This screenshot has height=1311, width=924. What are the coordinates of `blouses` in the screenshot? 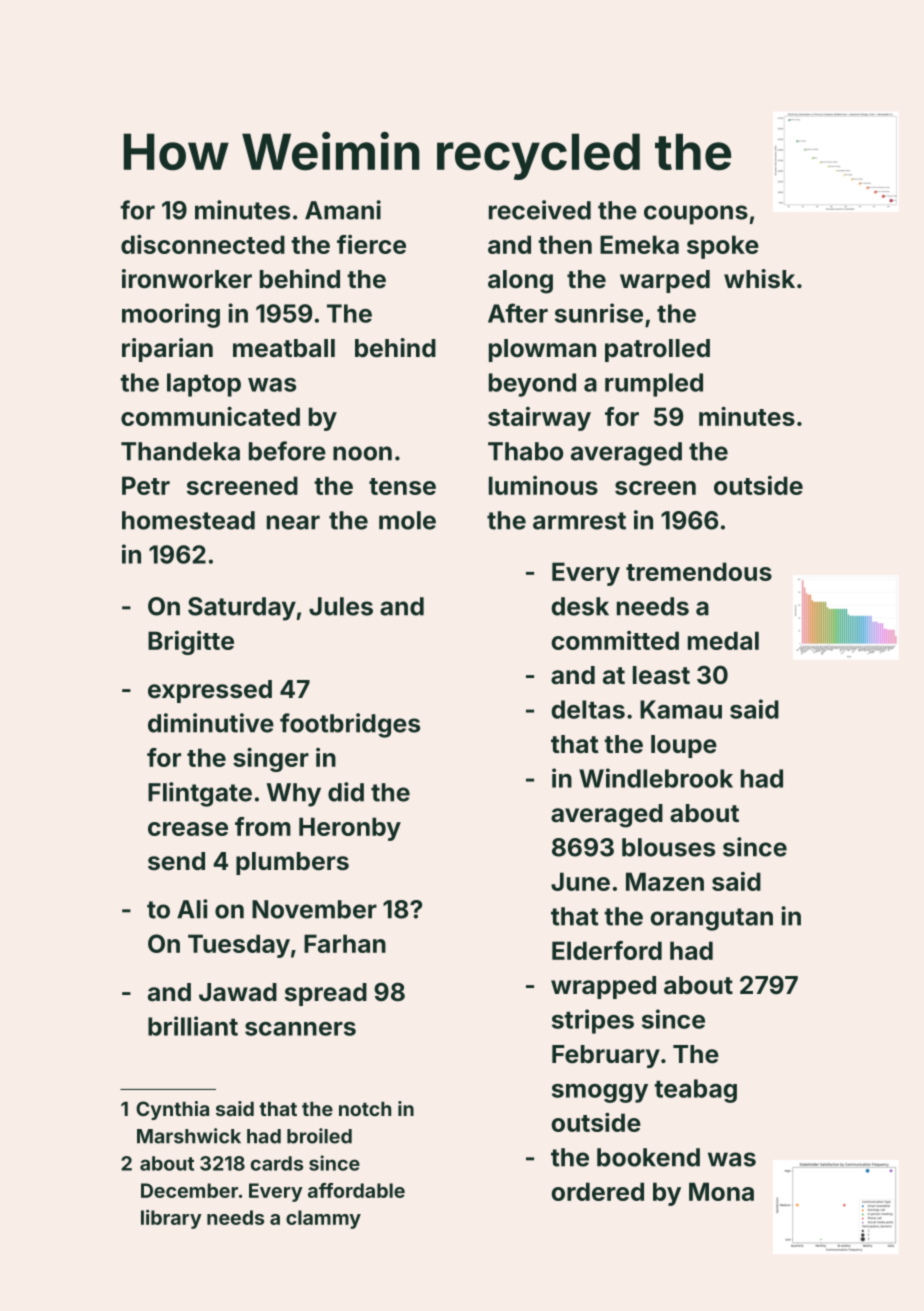 It's located at (668, 847).
